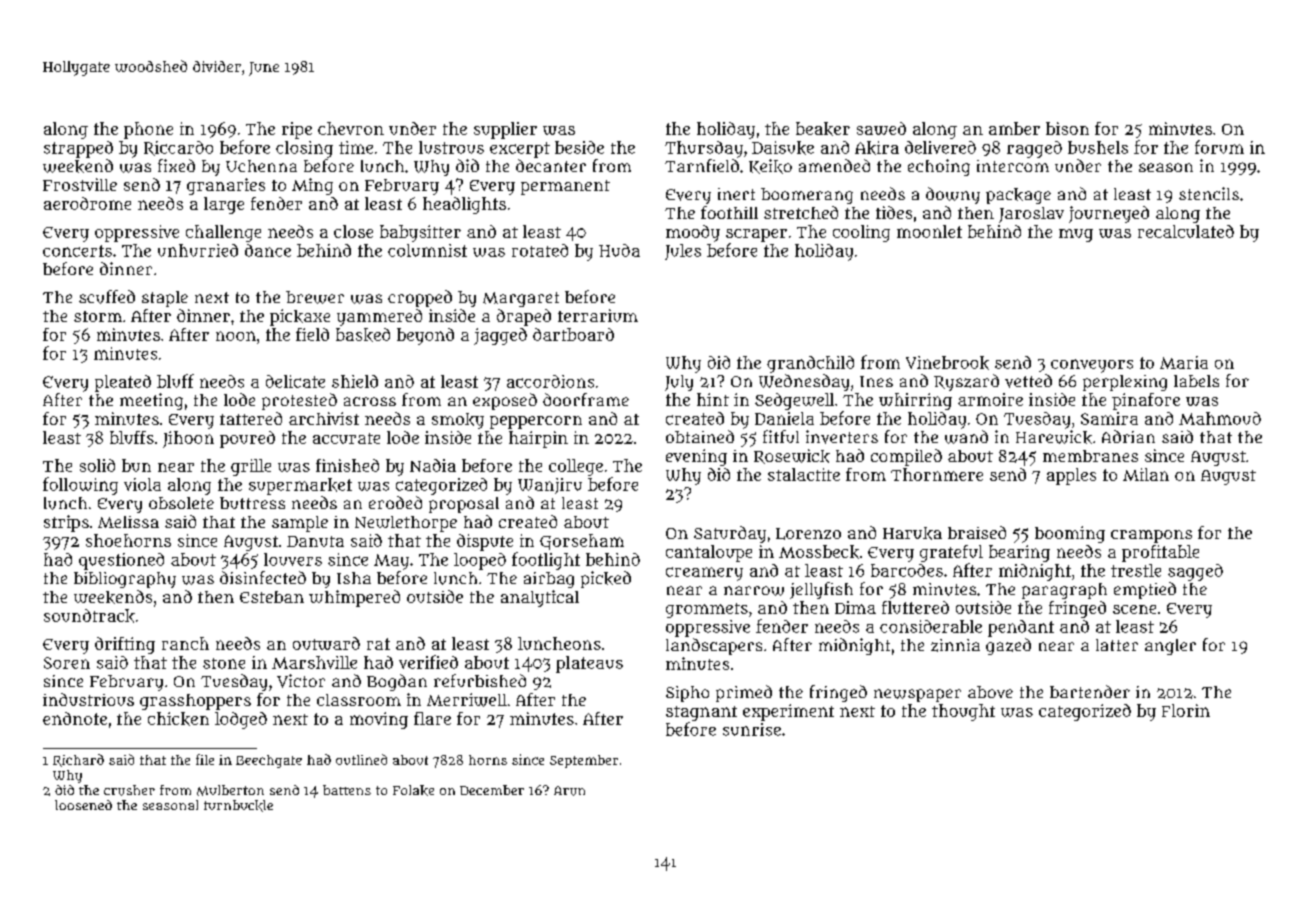  What do you see at coordinates (977, 532) in the document?
I see `braised` at bounding box center [977, 532].
